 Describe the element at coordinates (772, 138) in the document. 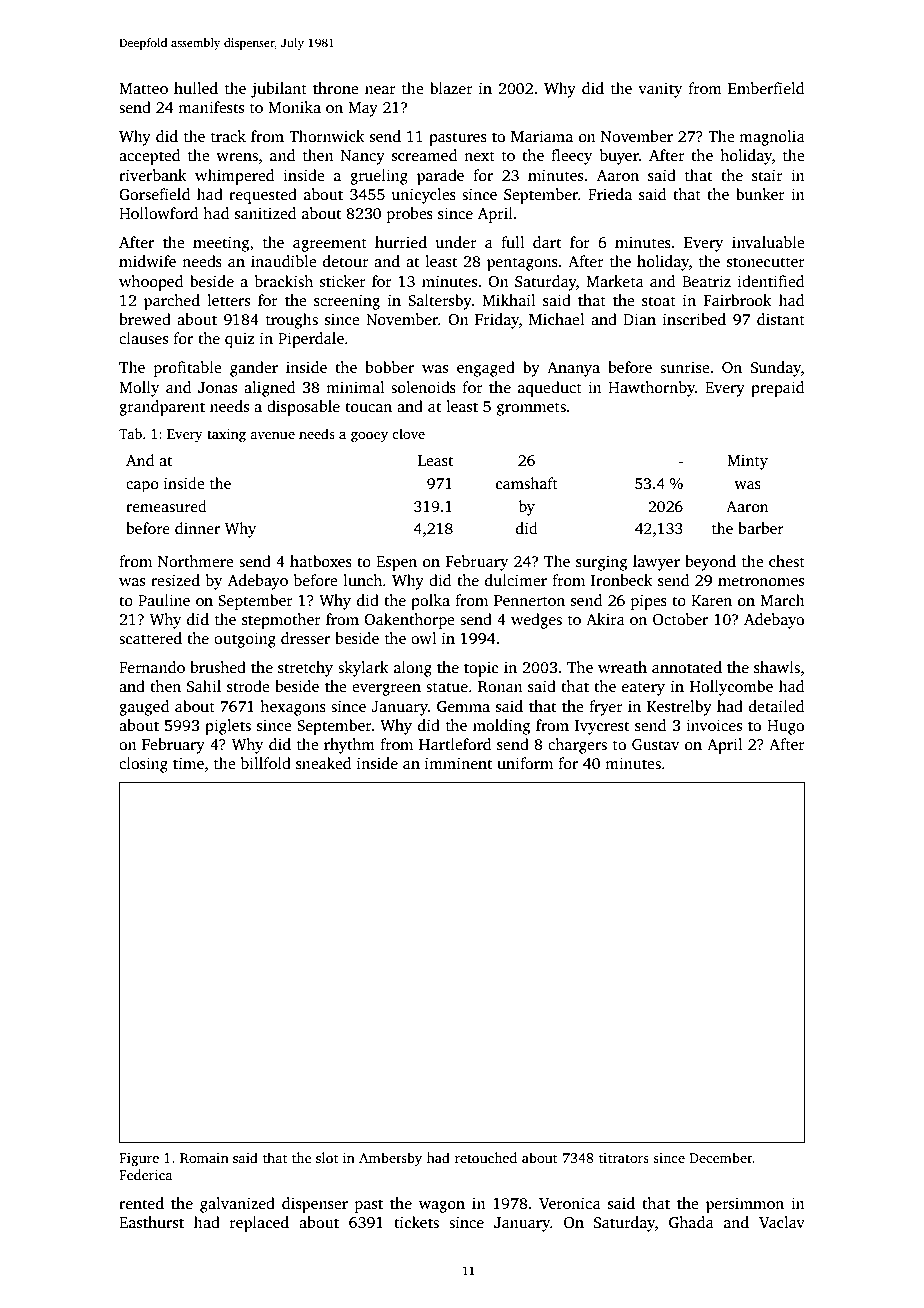

I see `magnolia` at that location.
